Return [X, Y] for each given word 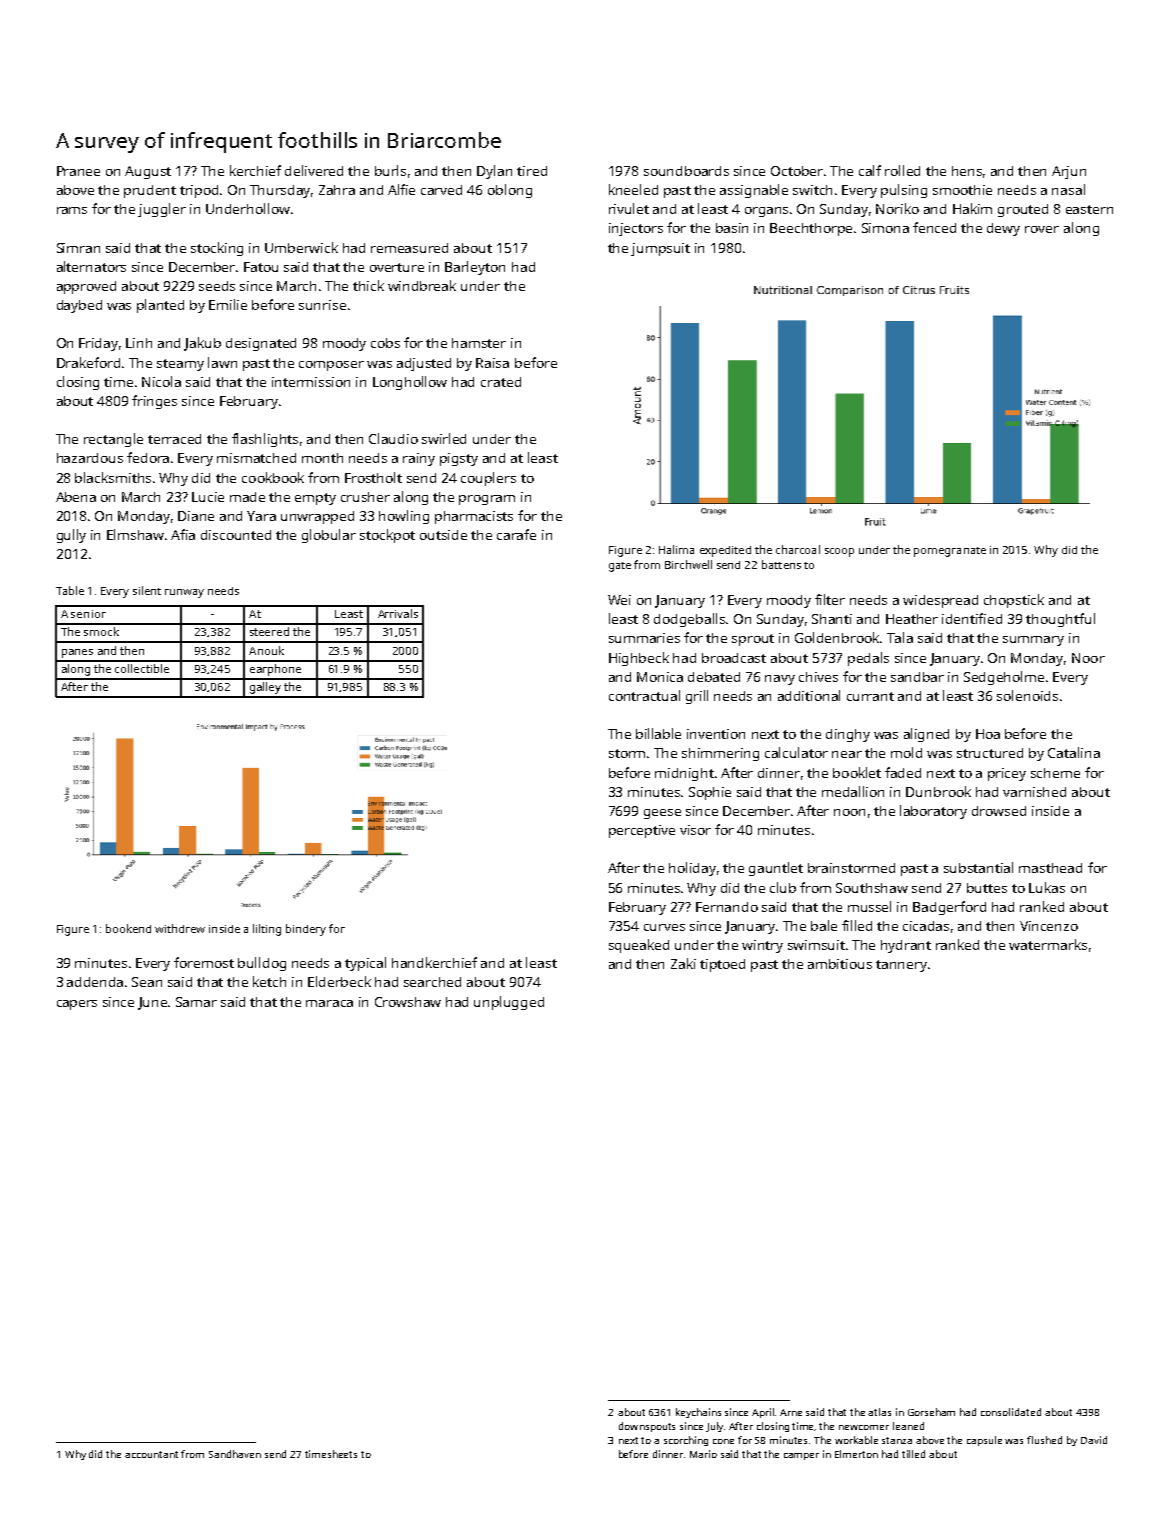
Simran [78, 248]
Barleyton [475, 268]
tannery [901, 966]
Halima [676, 549]
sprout [753, 640]
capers [77, 1005]
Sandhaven [235, 1454]
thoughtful [1060, 620]
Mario [703, 1454]
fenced [934, 227]
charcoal [798, 549]
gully [71, 536]
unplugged [509, 1003]
